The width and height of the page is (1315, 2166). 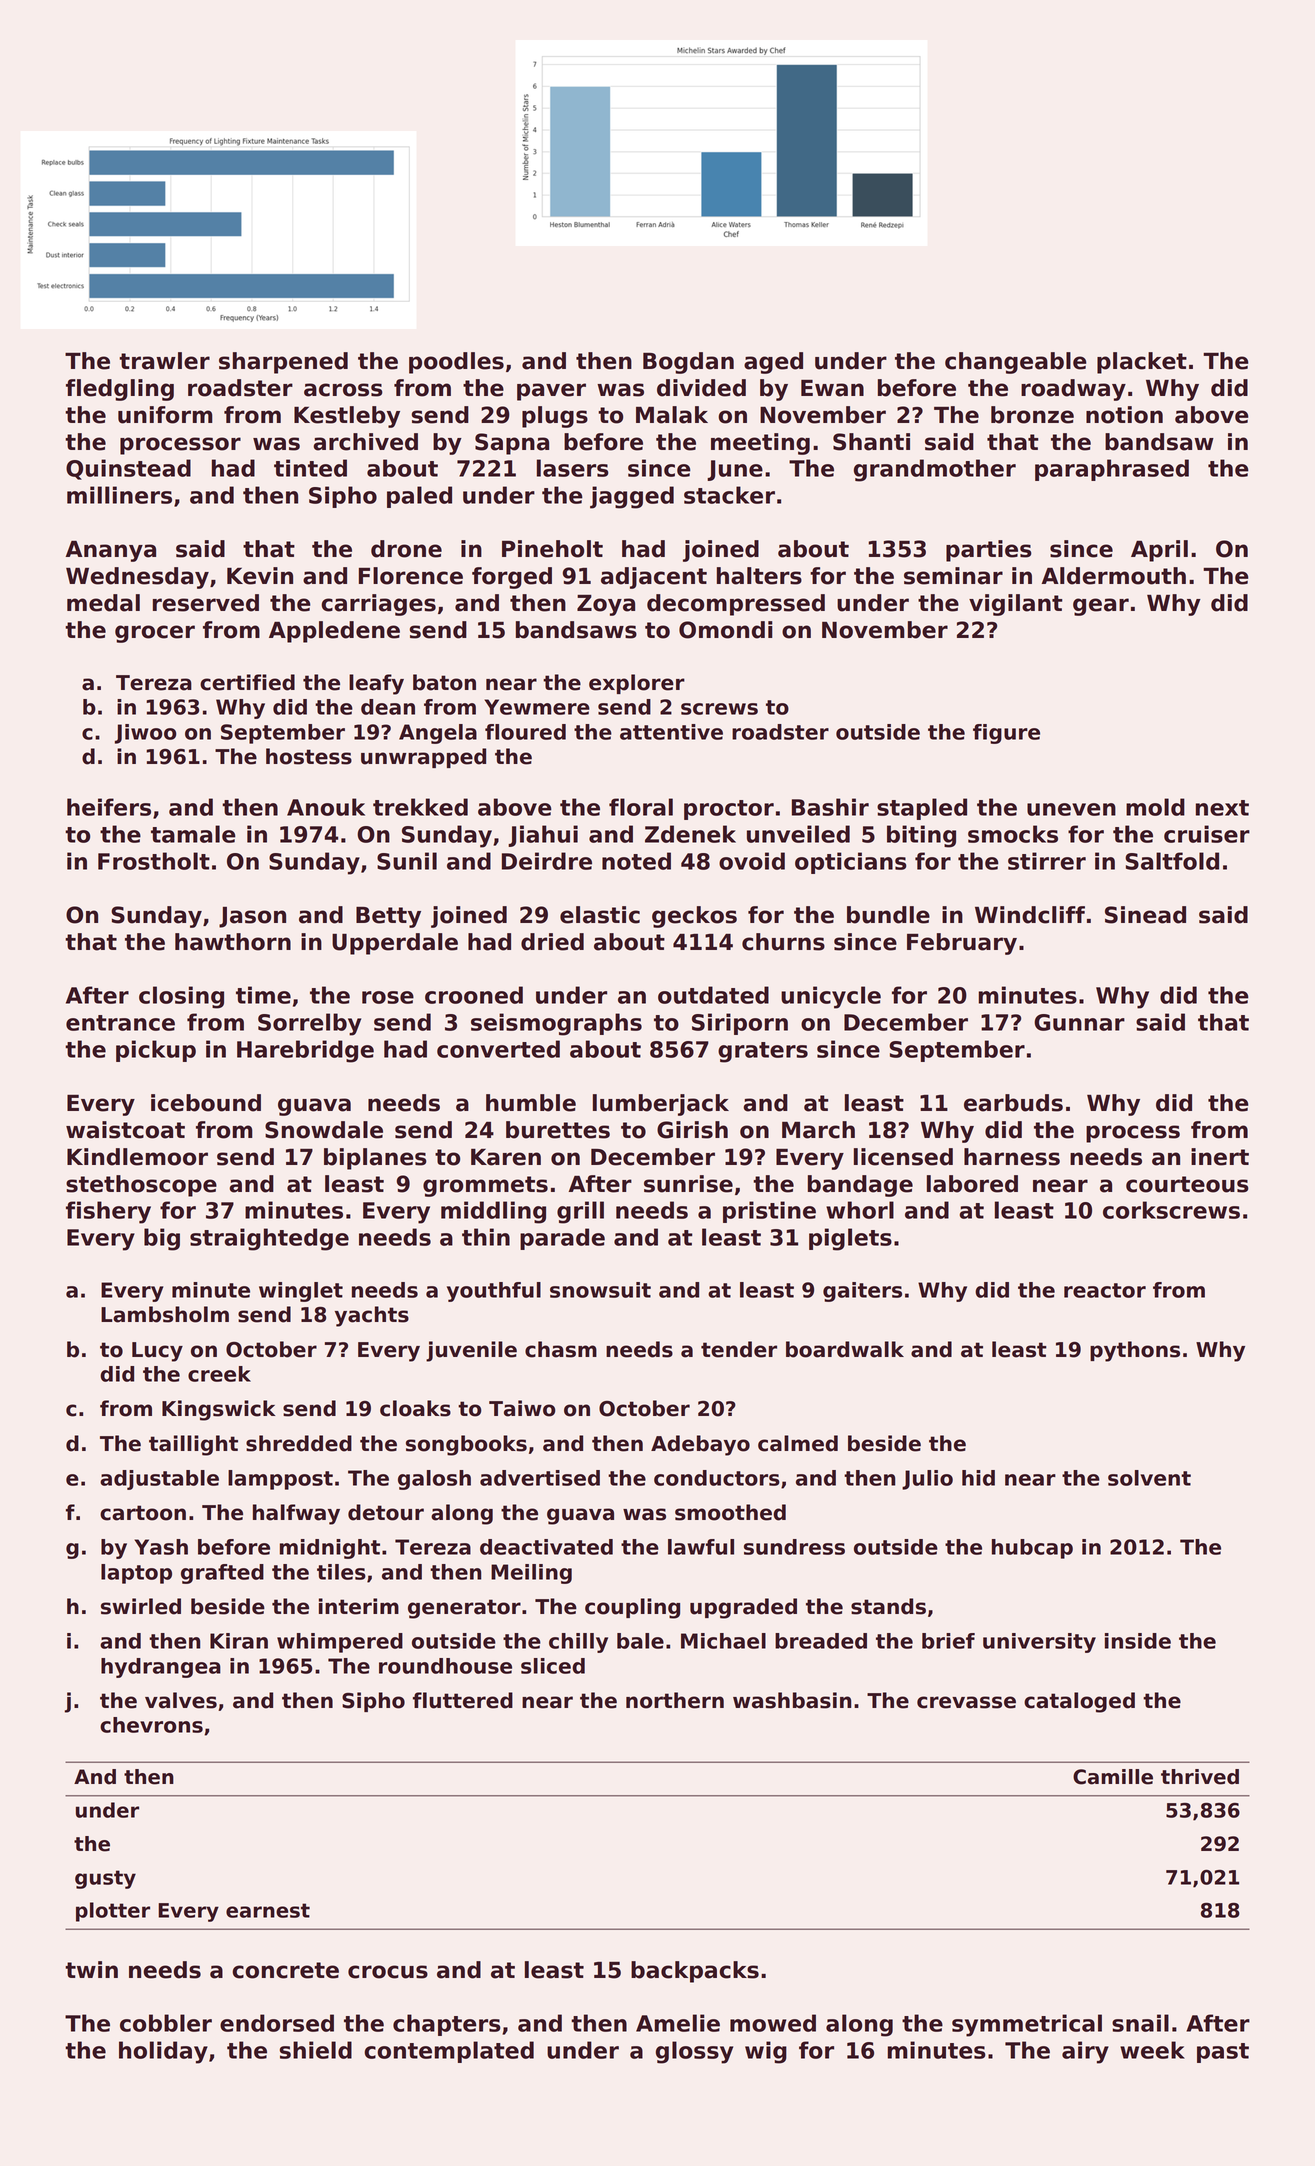 What do you see at coordinates (277, 2023) in the page?
I see `endorsed` at bounding box center [277, 2023].
